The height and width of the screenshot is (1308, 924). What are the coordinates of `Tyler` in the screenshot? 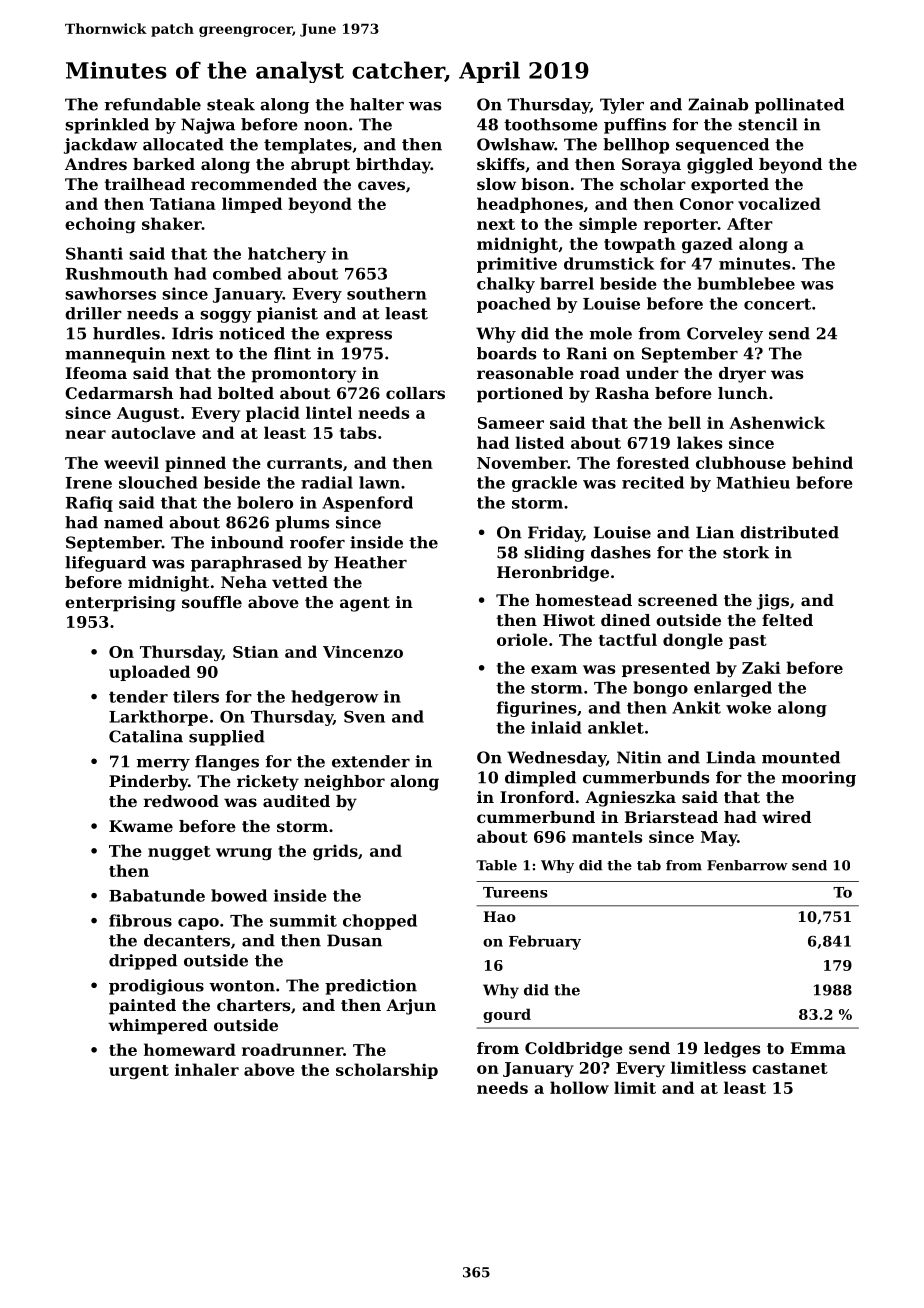 It's located at (622, 106).
